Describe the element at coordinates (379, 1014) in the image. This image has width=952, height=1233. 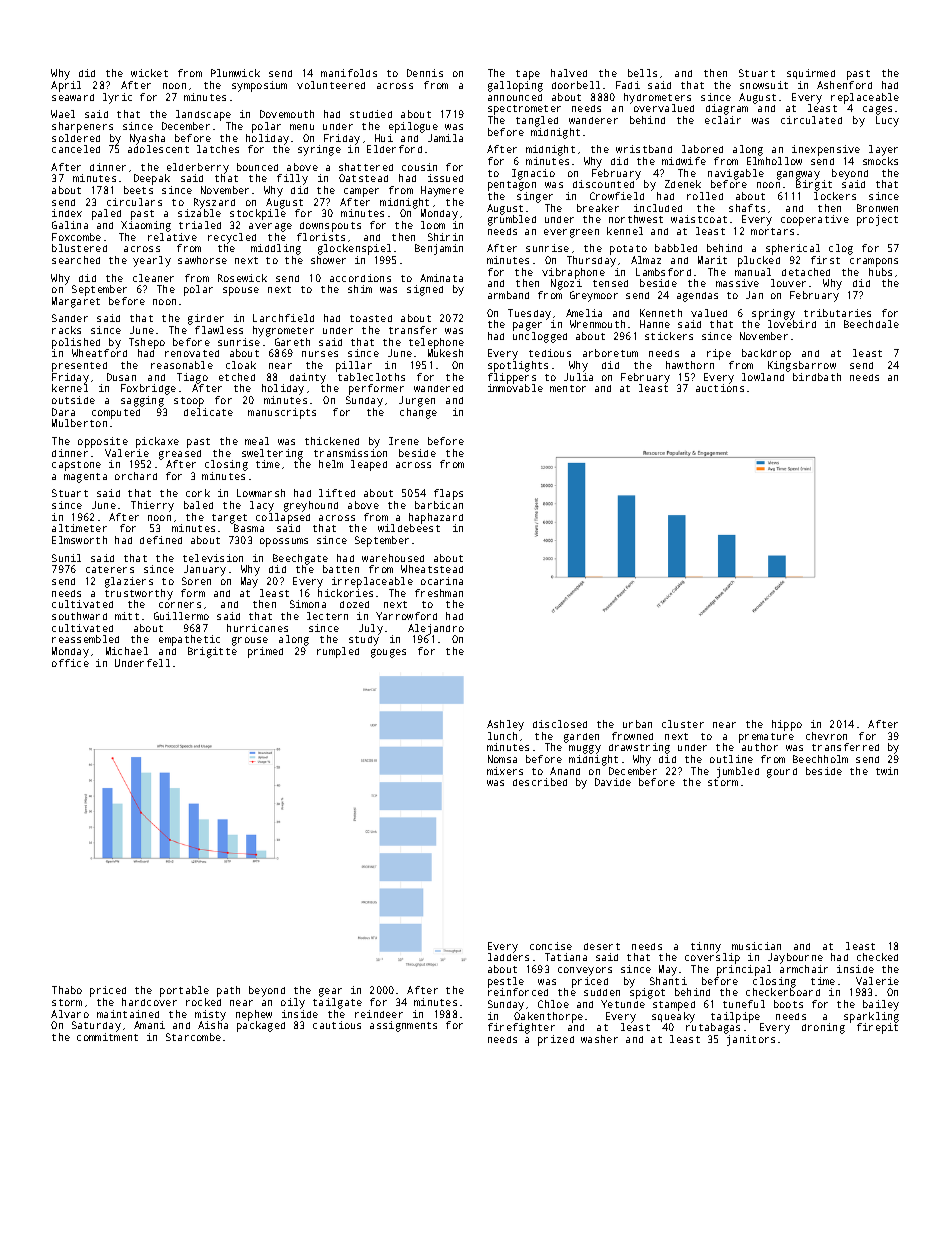
I see `reindeer` at that location.
